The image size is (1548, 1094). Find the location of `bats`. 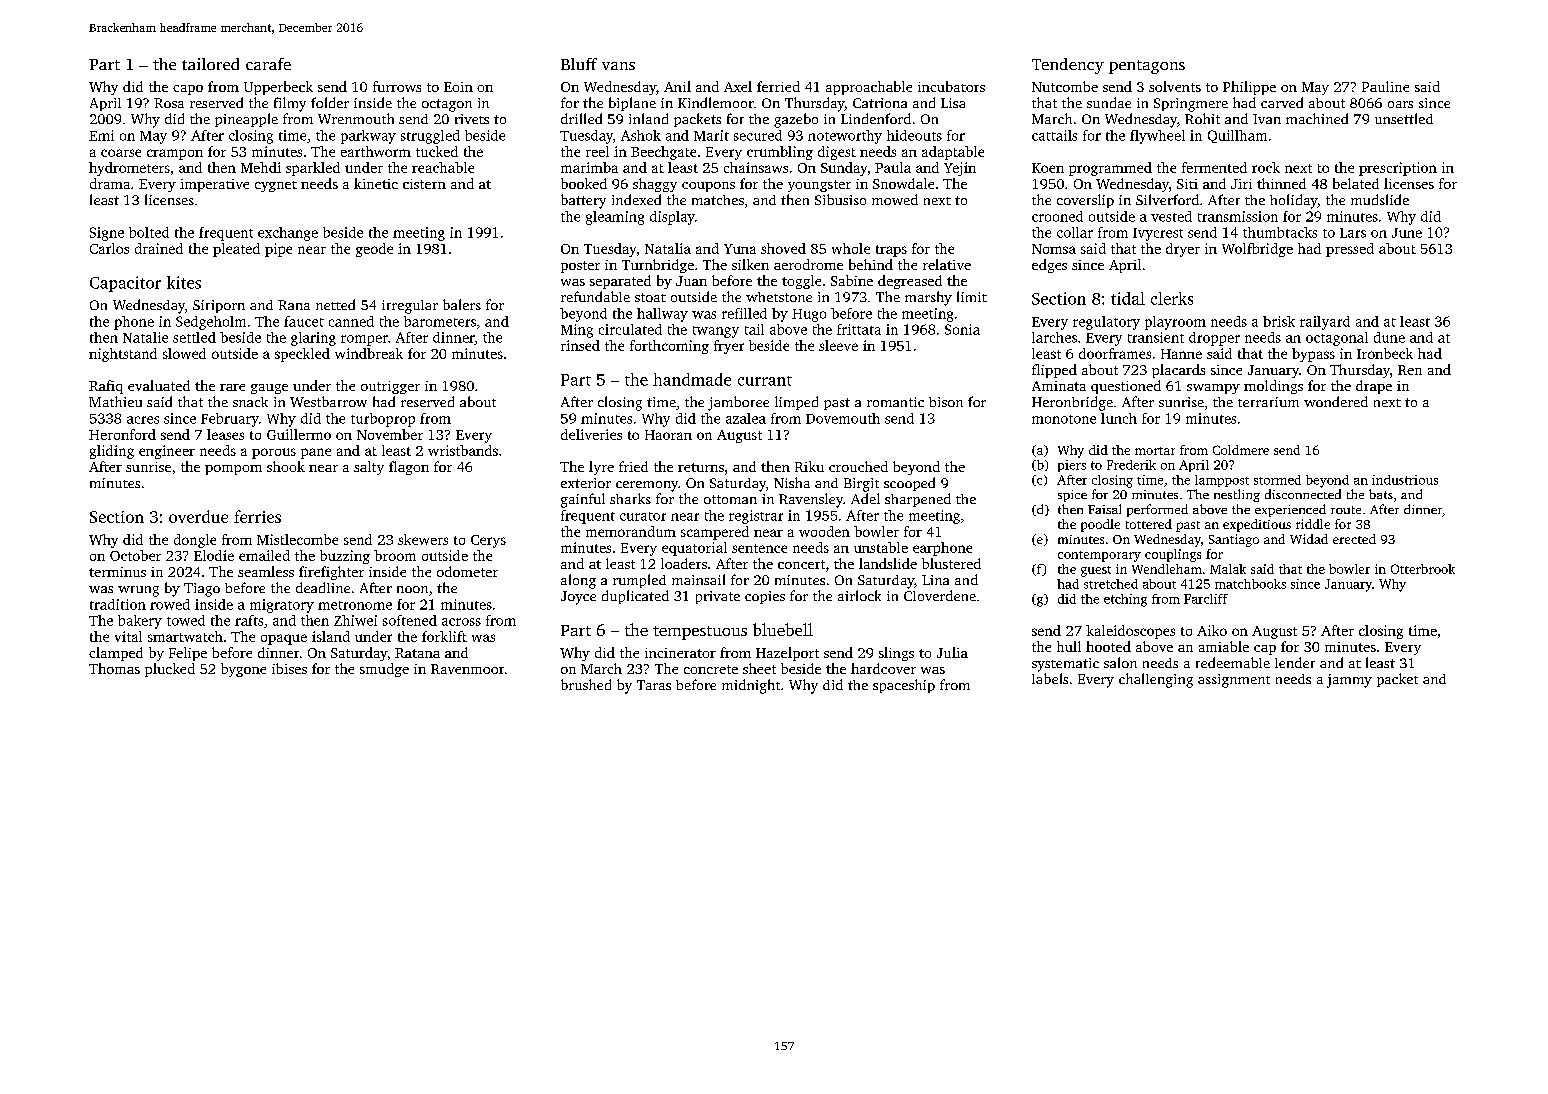

bats is located at coordinates (1381, 494).
